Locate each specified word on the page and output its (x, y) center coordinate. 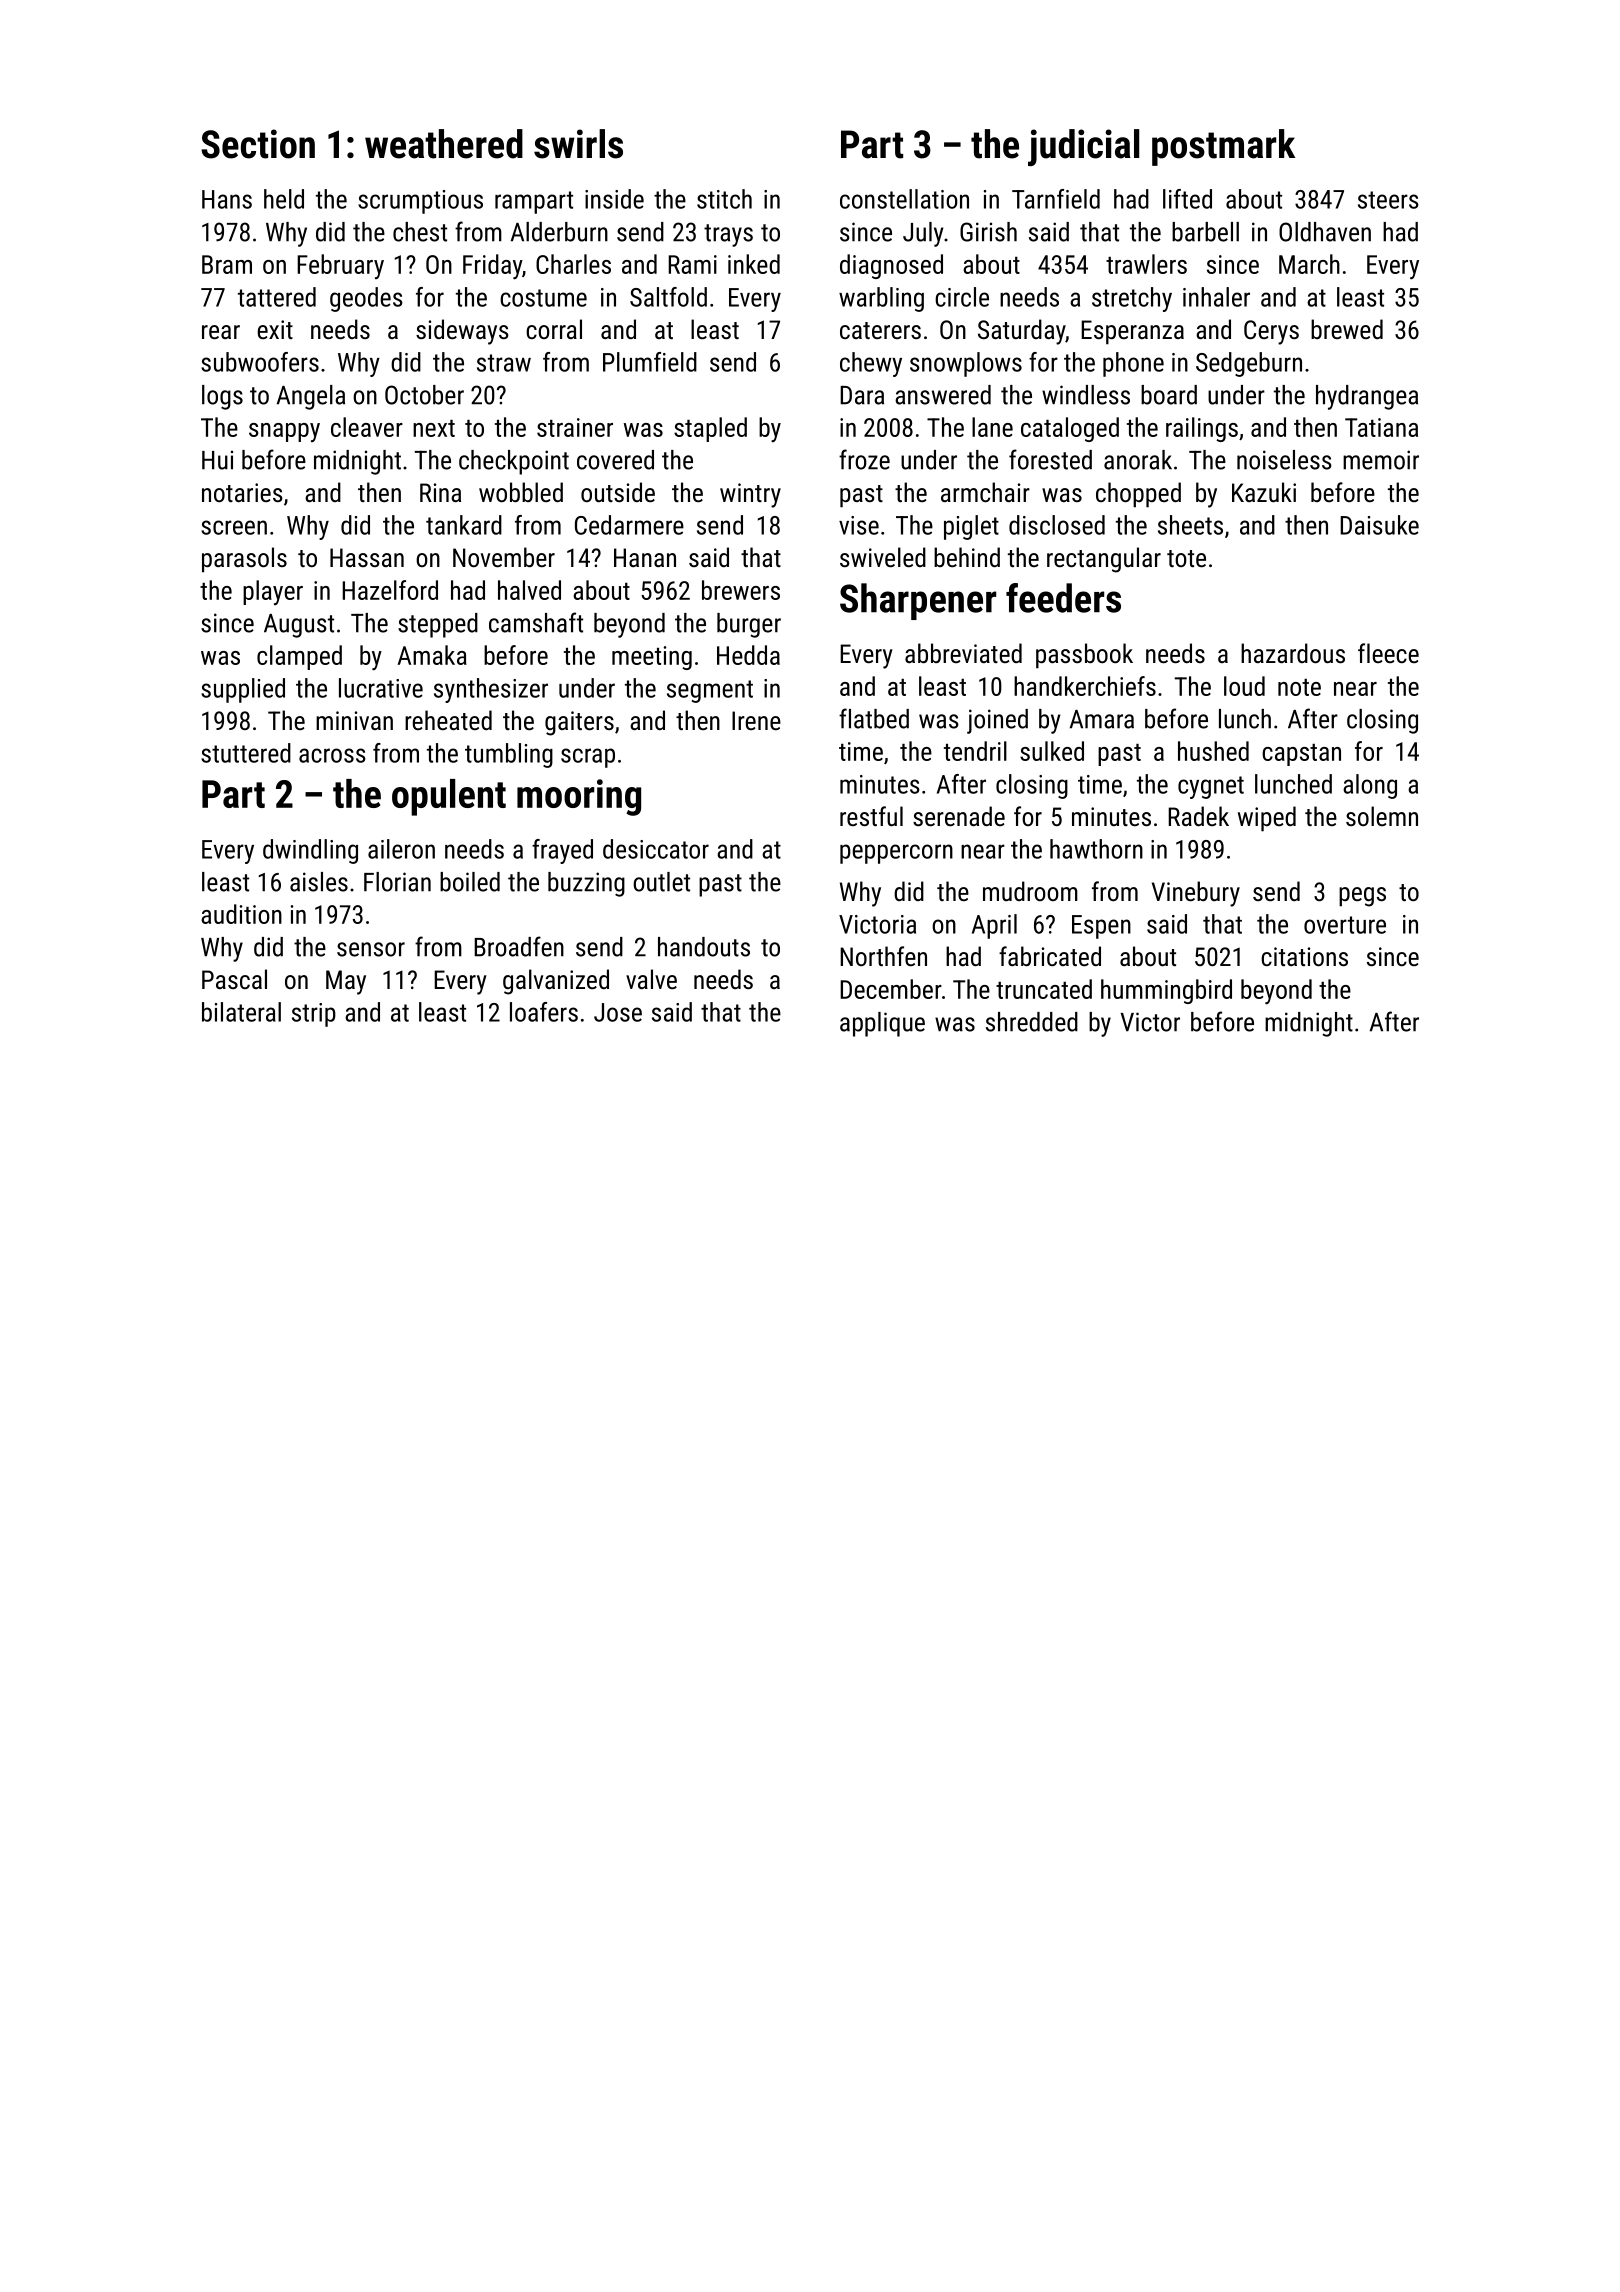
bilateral (241, 1012)
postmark (1223, 147)
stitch (724, 199)
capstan (1301, 755)
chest (420, 232)
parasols (244, 560)
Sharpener (918, 601)
